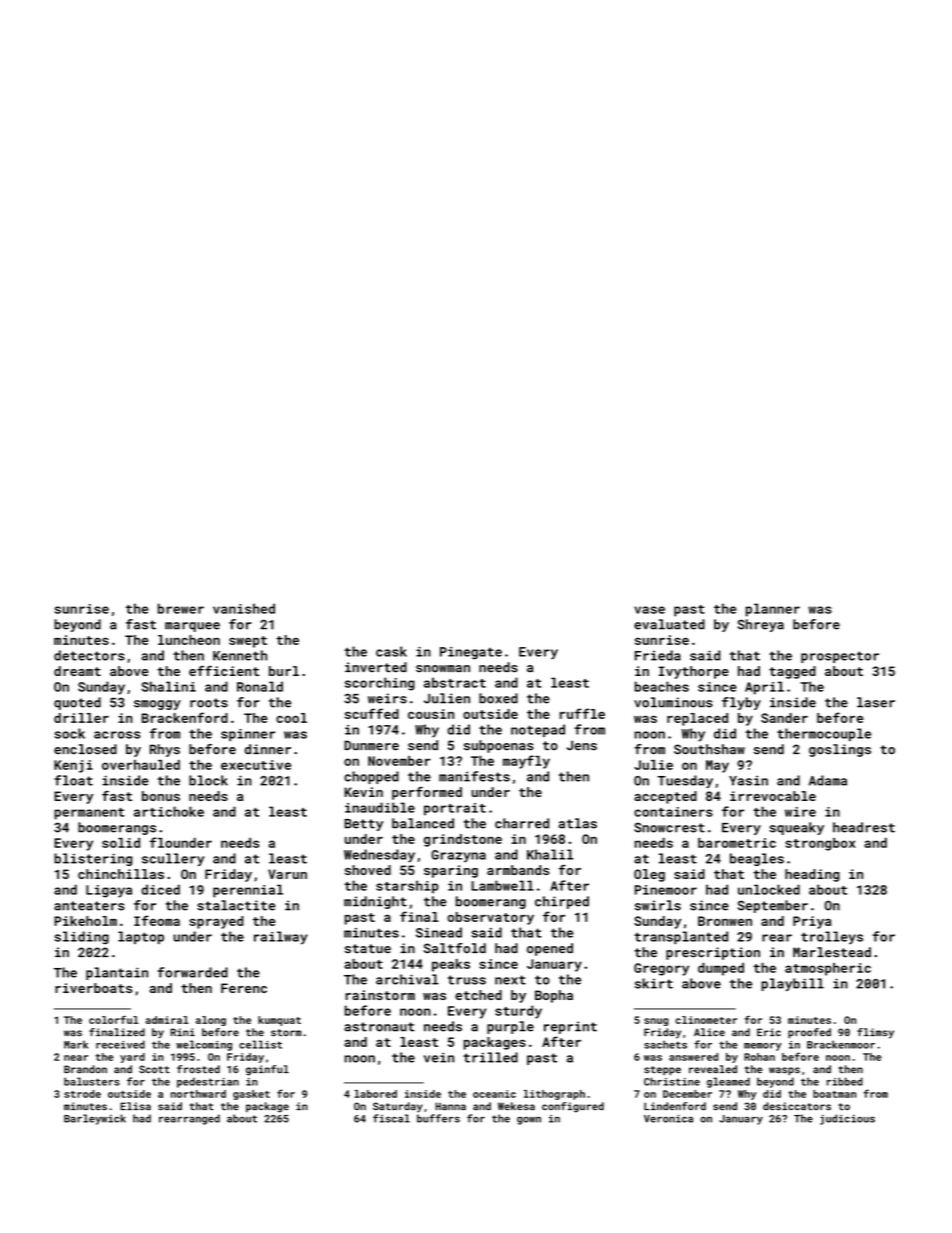 This screenshot has height=1233, width=952. Describe the element at coordinates (248, 735) in the screenshot. I see `spinner` at that location.
